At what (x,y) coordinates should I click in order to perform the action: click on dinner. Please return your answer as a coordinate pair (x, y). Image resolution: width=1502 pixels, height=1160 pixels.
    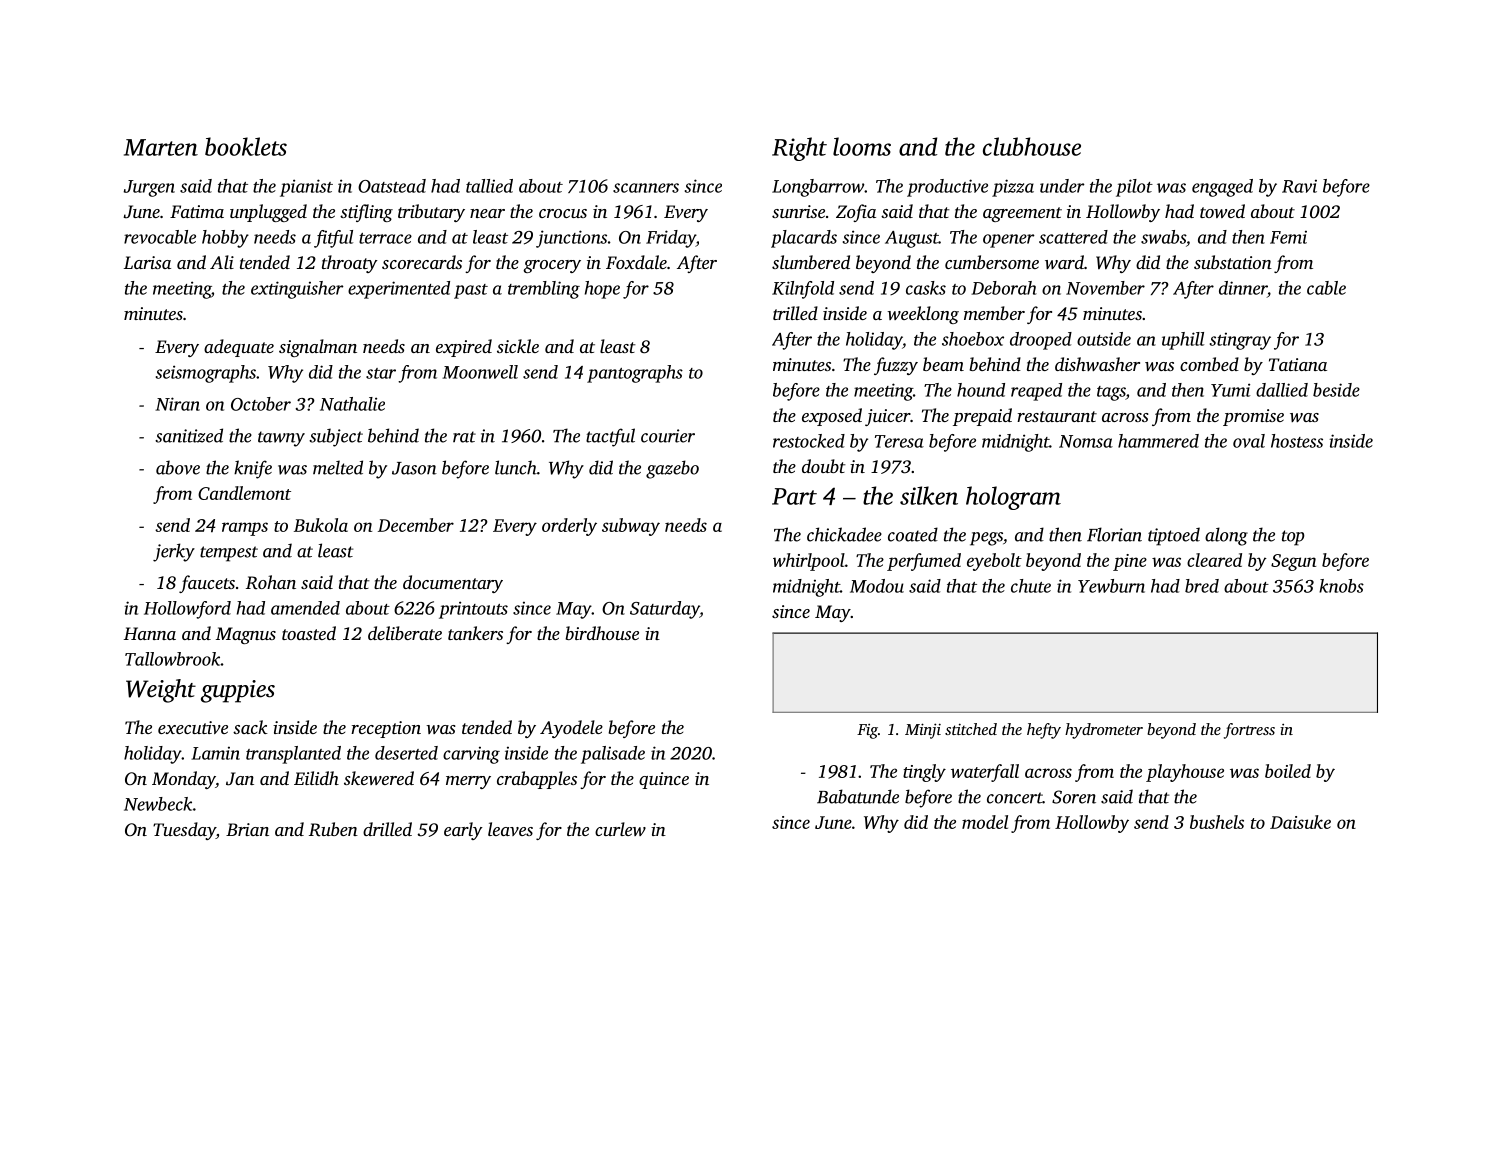
    Looking at the image, I should click on (1243, 288).
